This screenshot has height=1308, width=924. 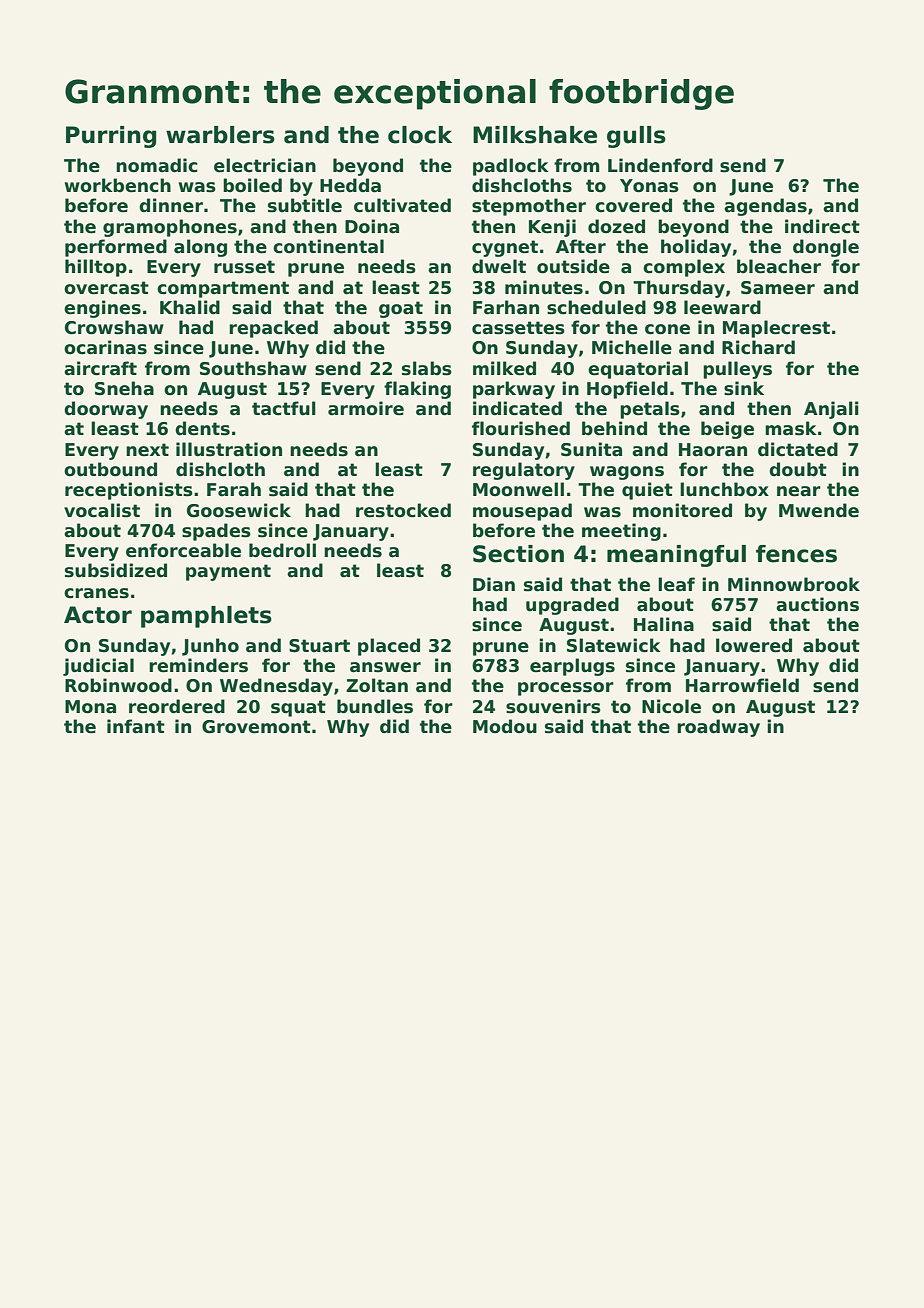 I want to click on Moonwell, so click(x=518, y=489).
